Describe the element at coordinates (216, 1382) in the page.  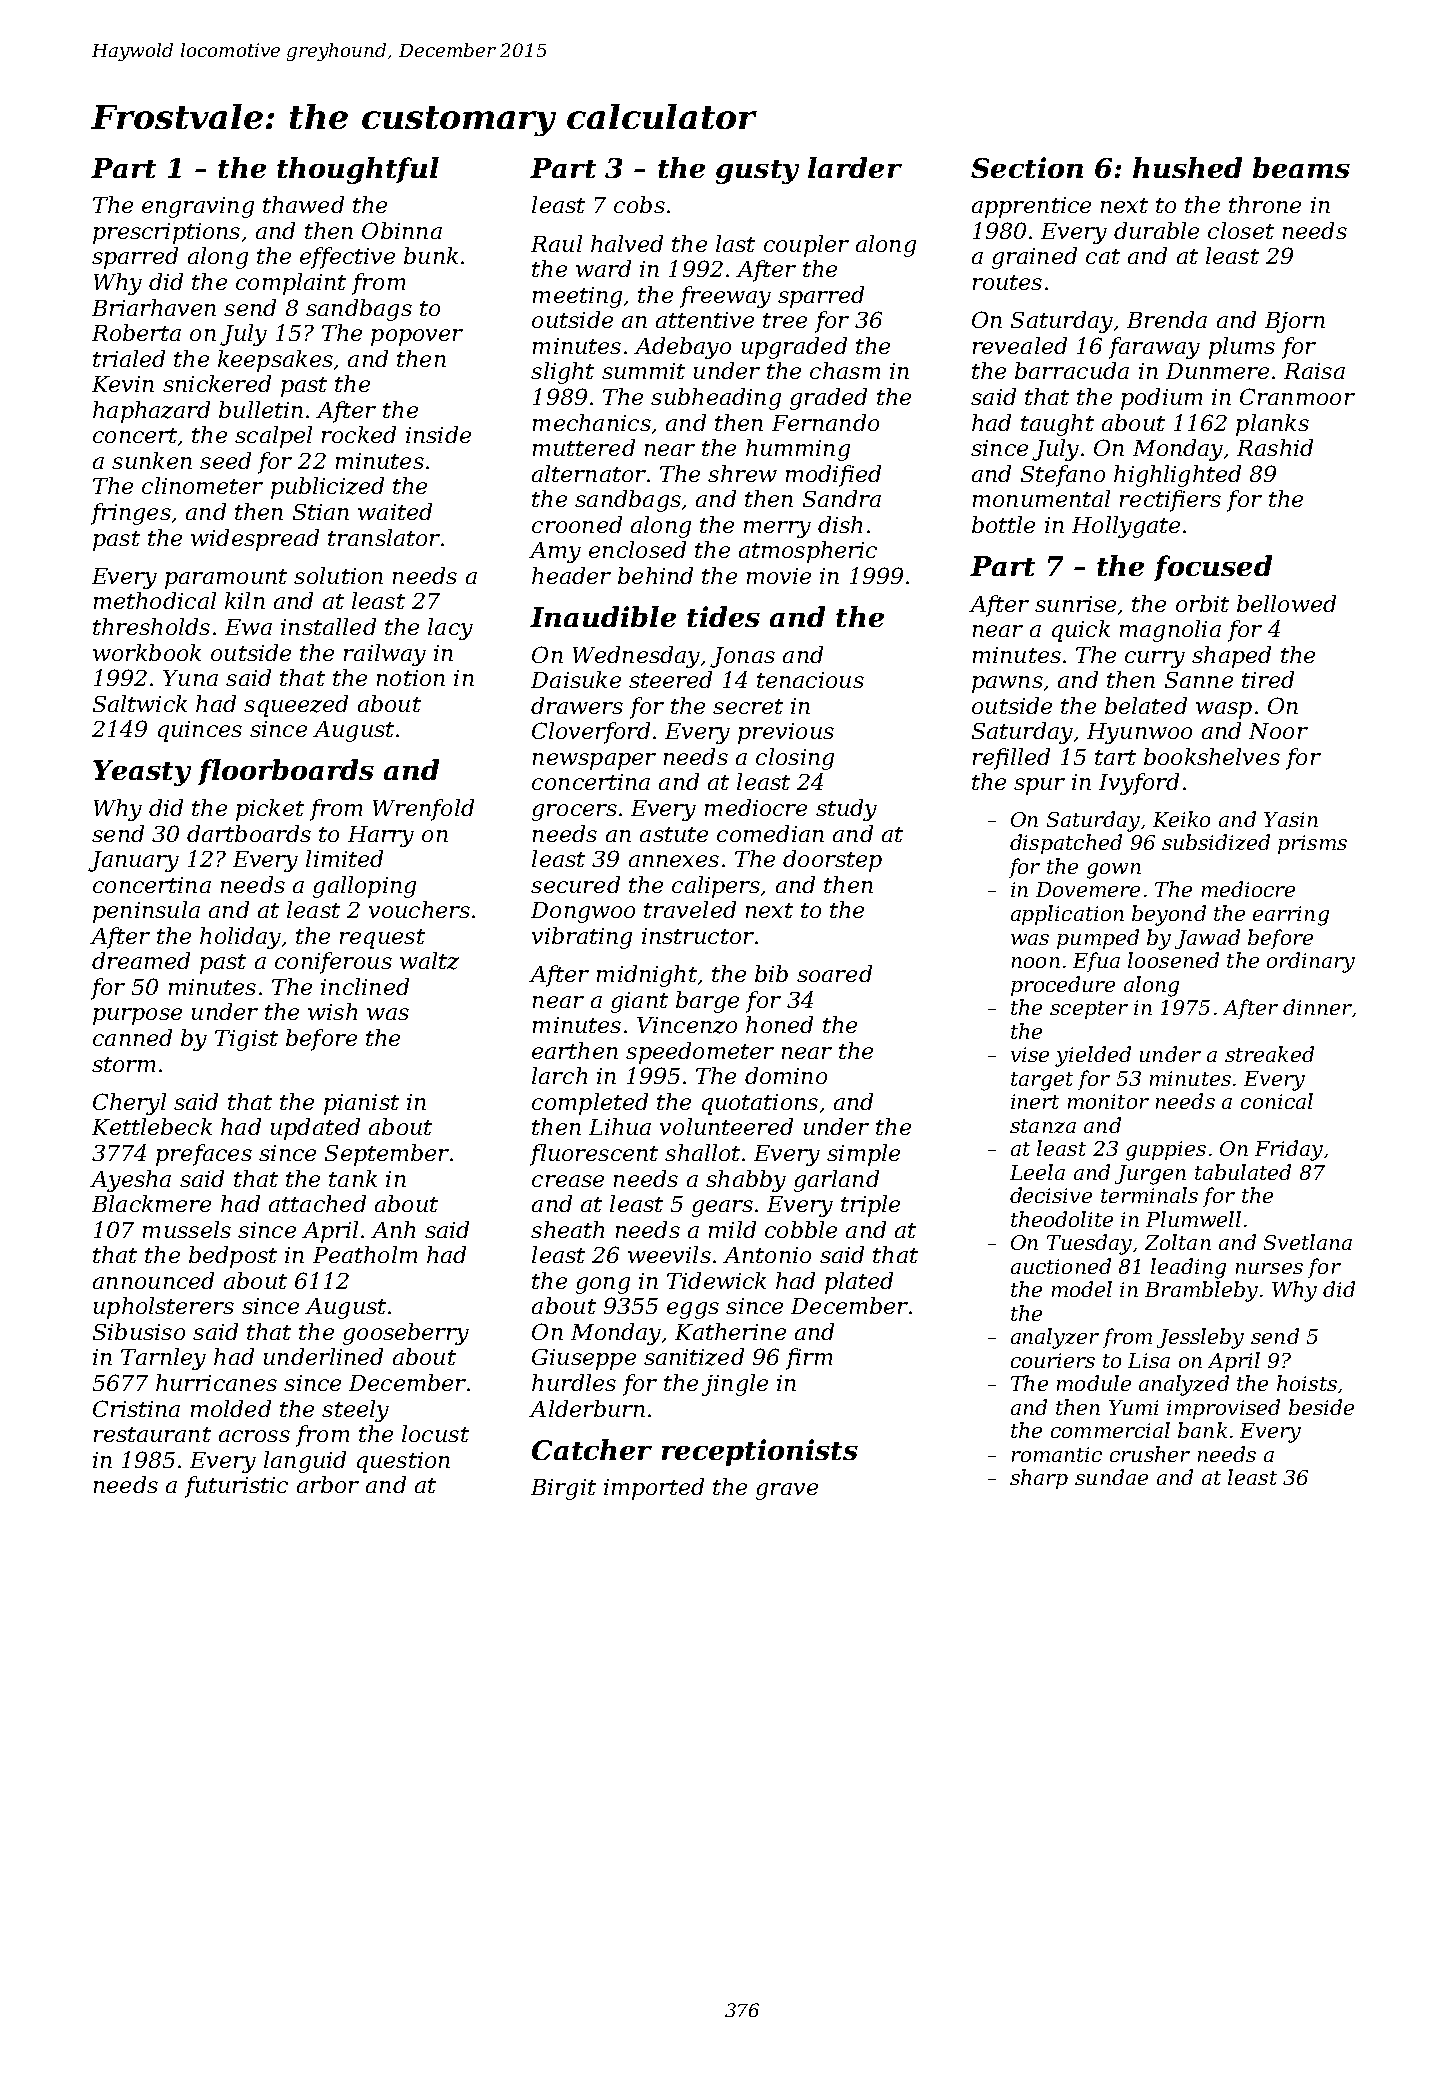
I see `hurricanes` at that location.
